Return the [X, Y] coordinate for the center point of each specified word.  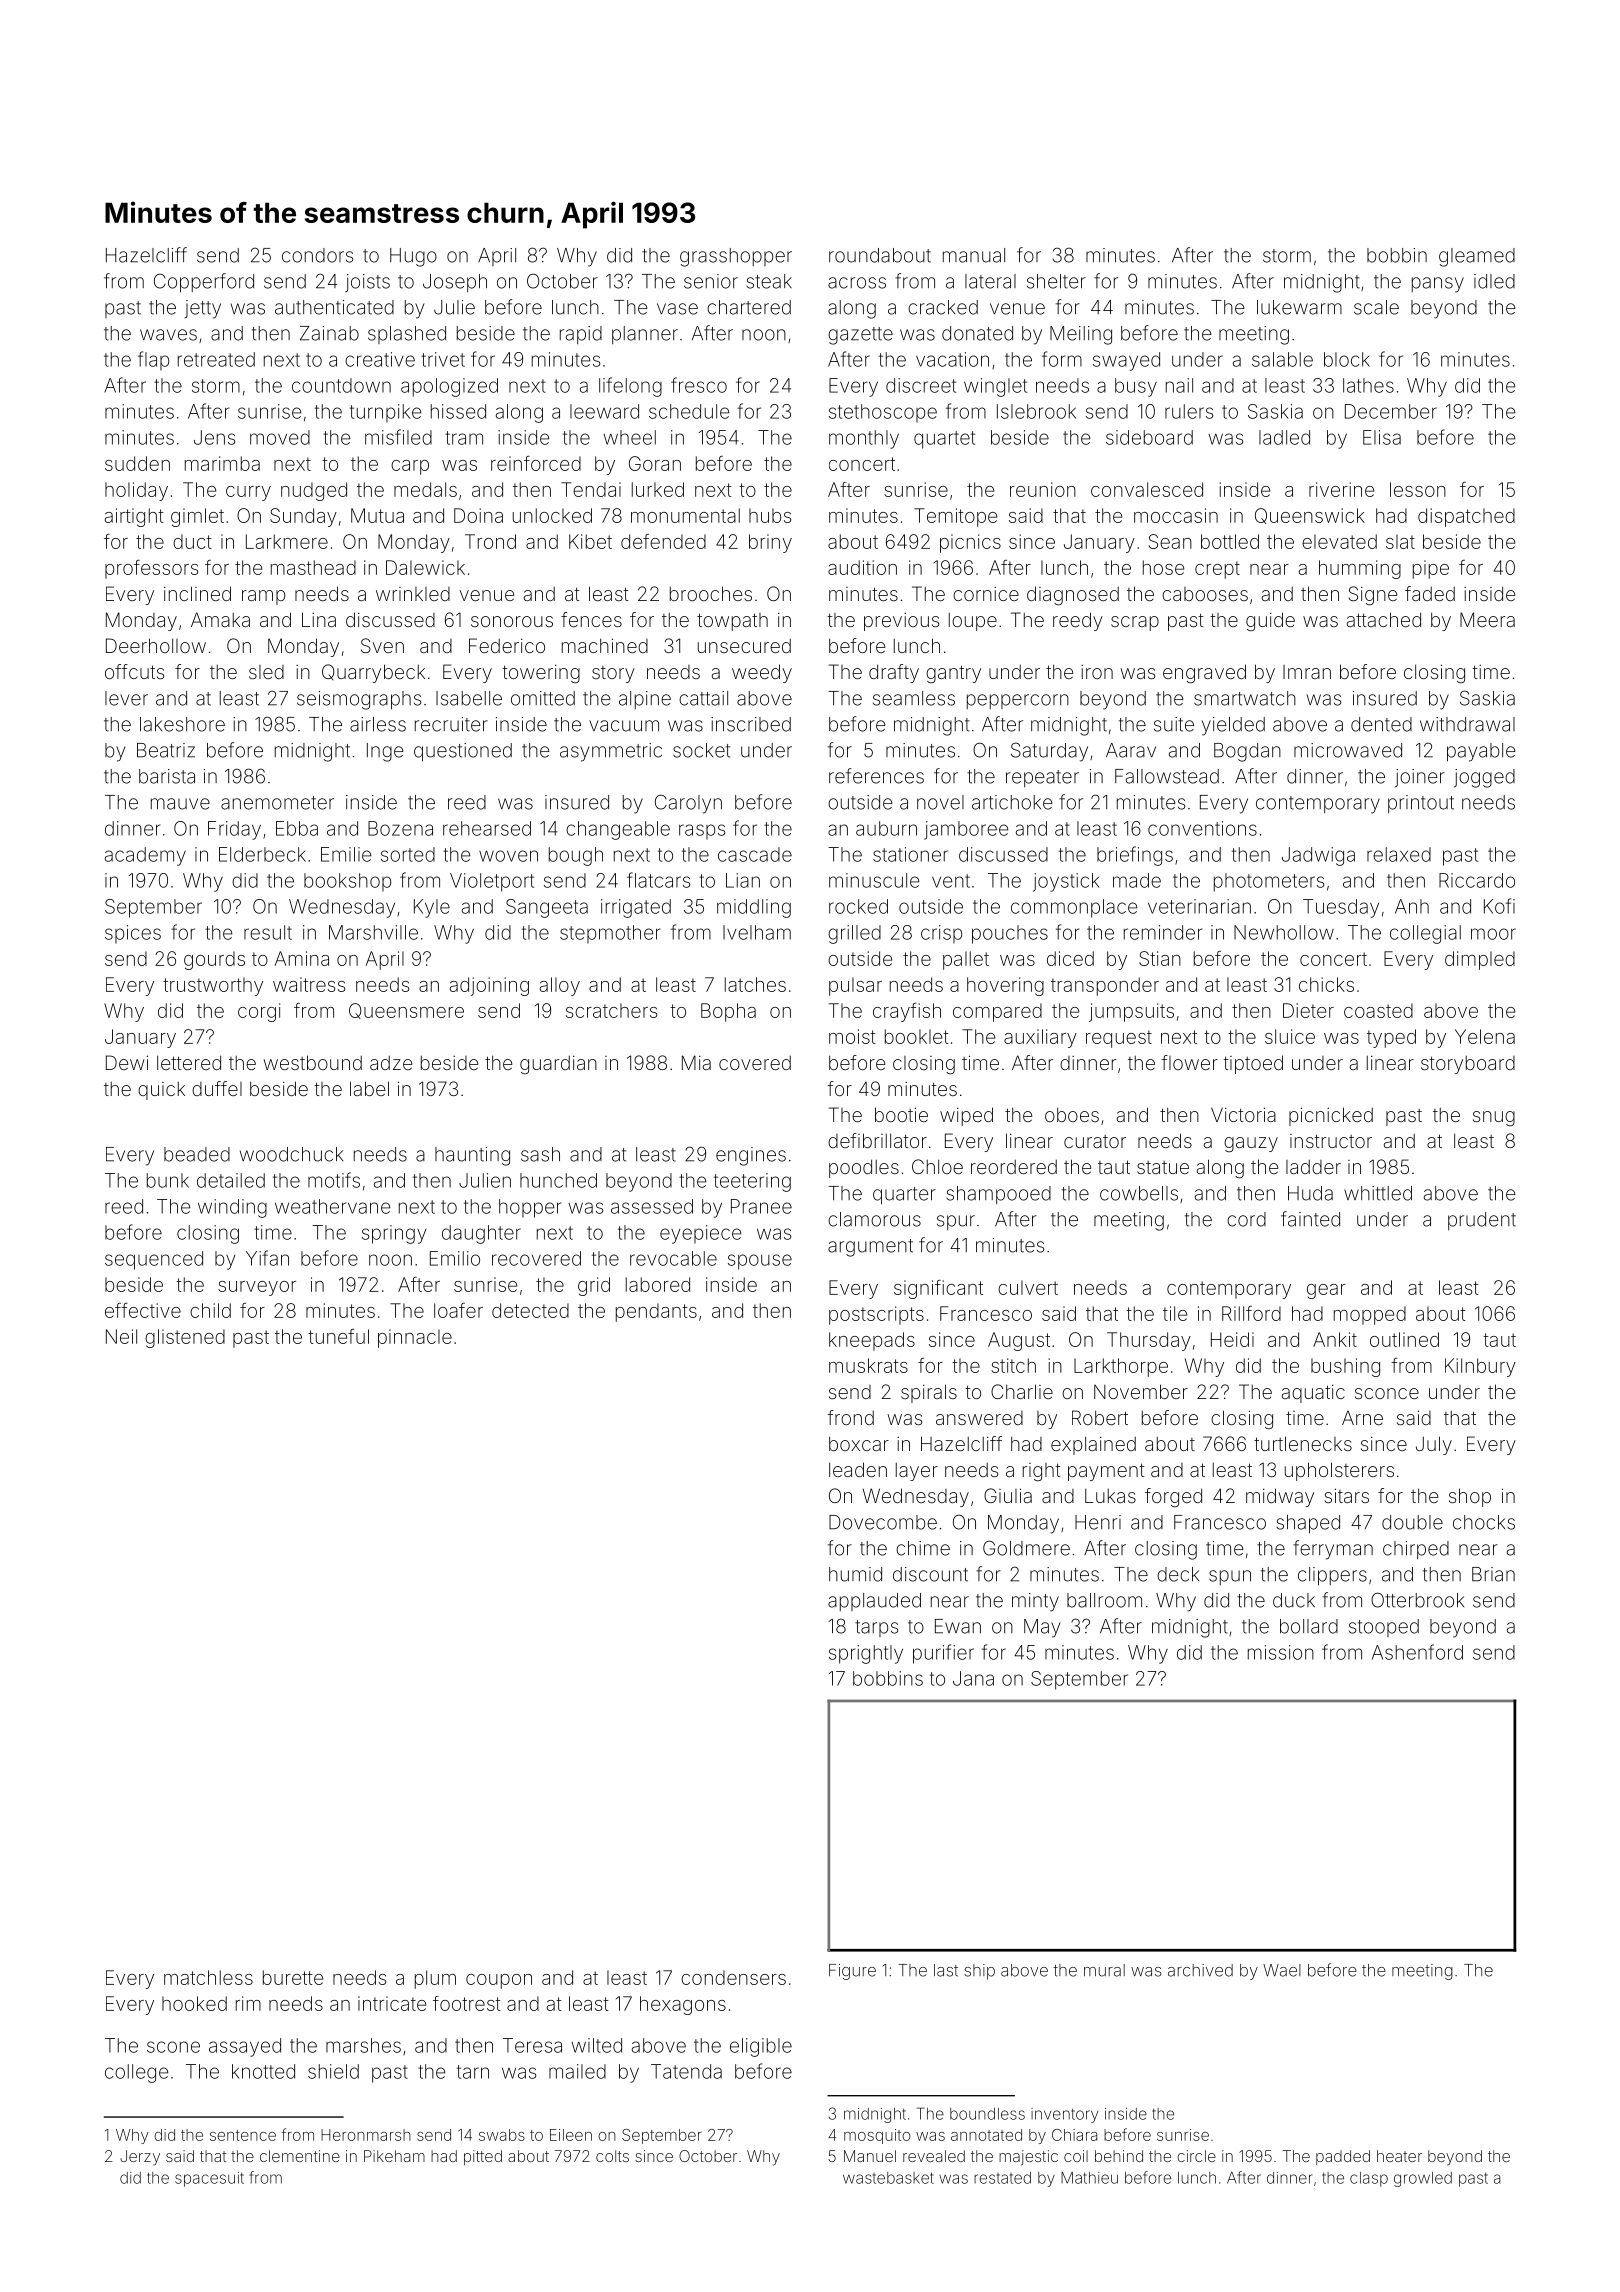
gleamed [1477, 257]
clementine [300, 2156]
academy [145, 856]
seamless [914, 698]
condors [317, 255]
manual [974, 255]
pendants [656, 1312]
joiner [1420, 778]
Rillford [1251, 1313]
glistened [185, 1338]
